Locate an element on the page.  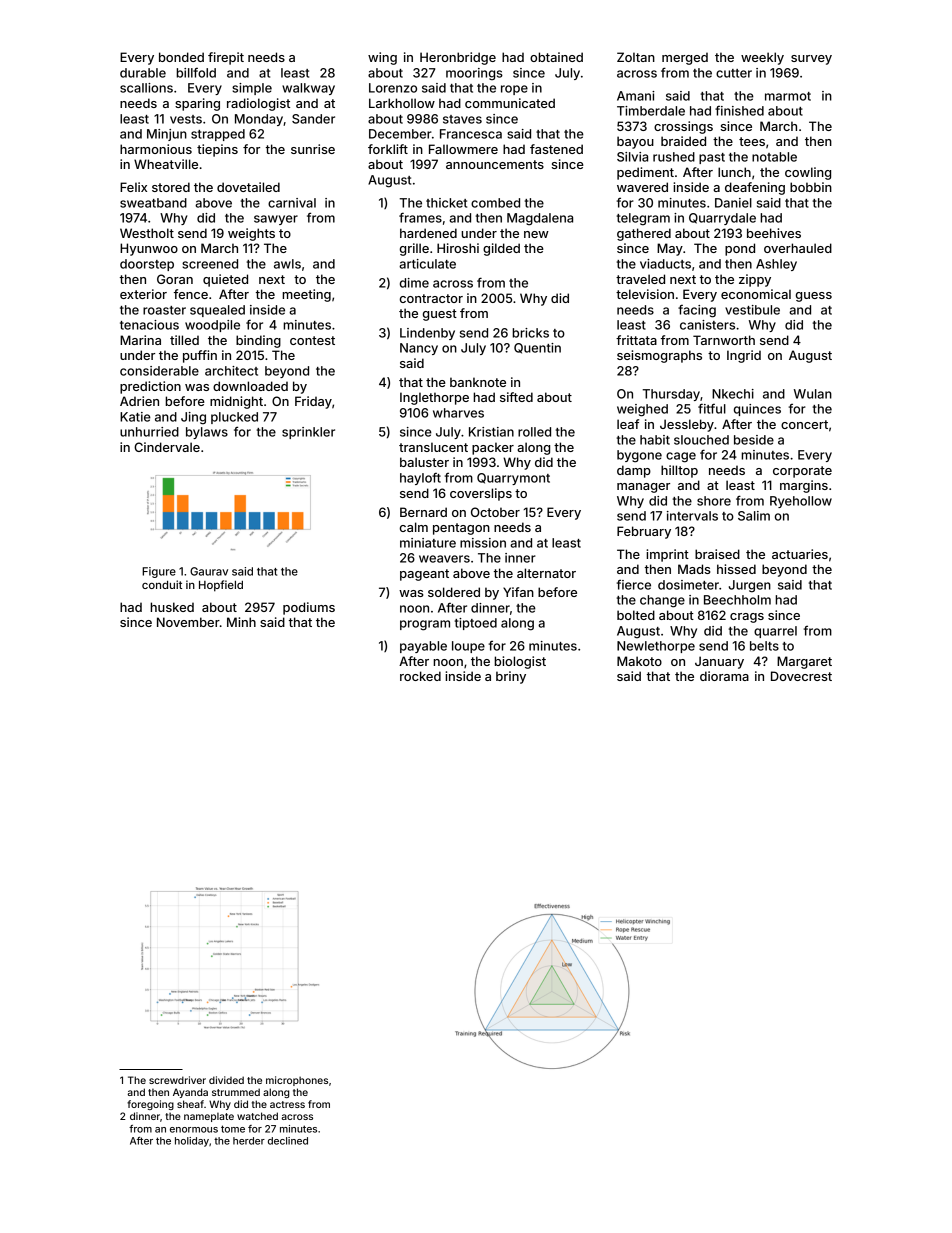
alternator is located at coordinates (546, 573).
